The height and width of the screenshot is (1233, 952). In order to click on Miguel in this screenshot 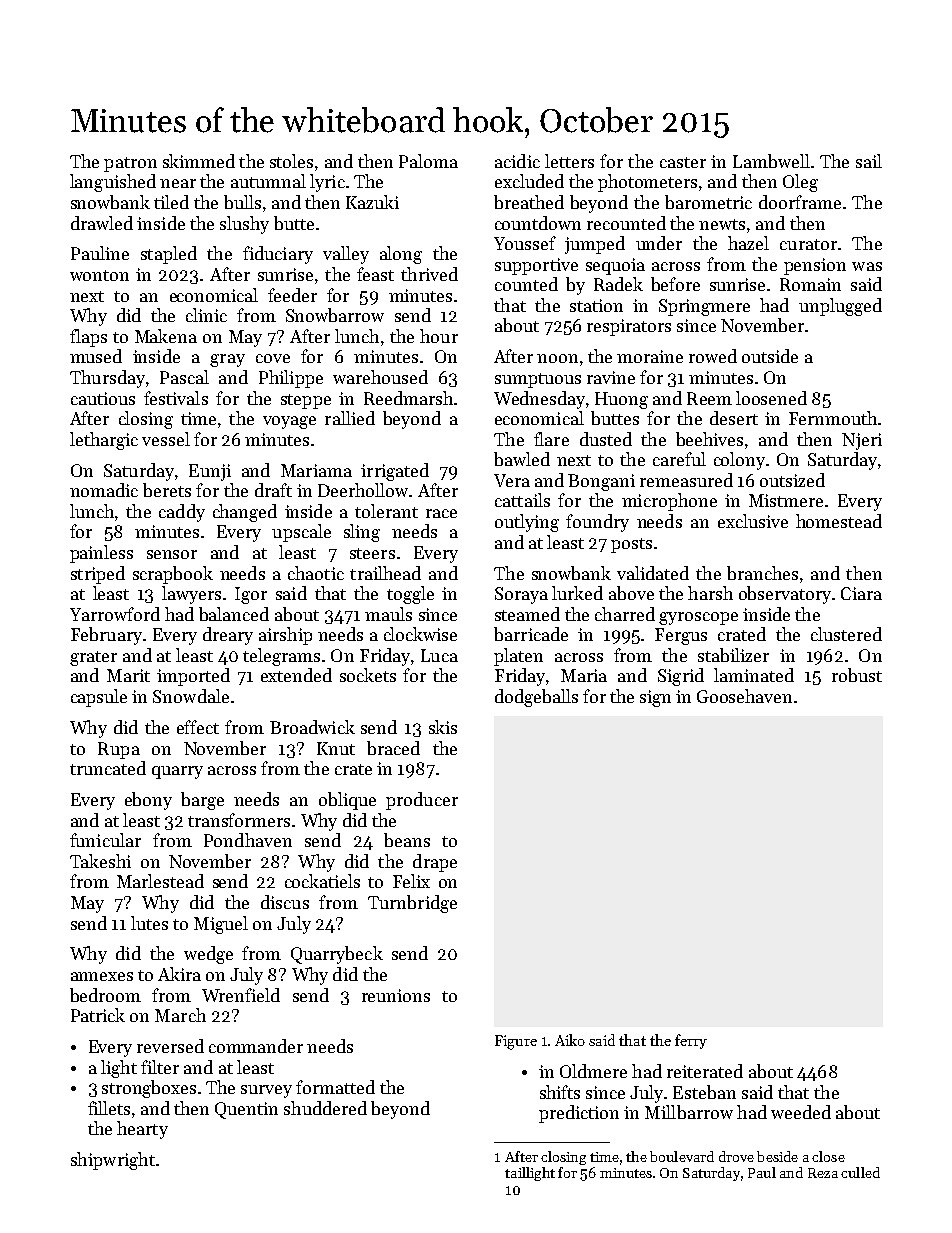, I will do `click(221, 925)`.
